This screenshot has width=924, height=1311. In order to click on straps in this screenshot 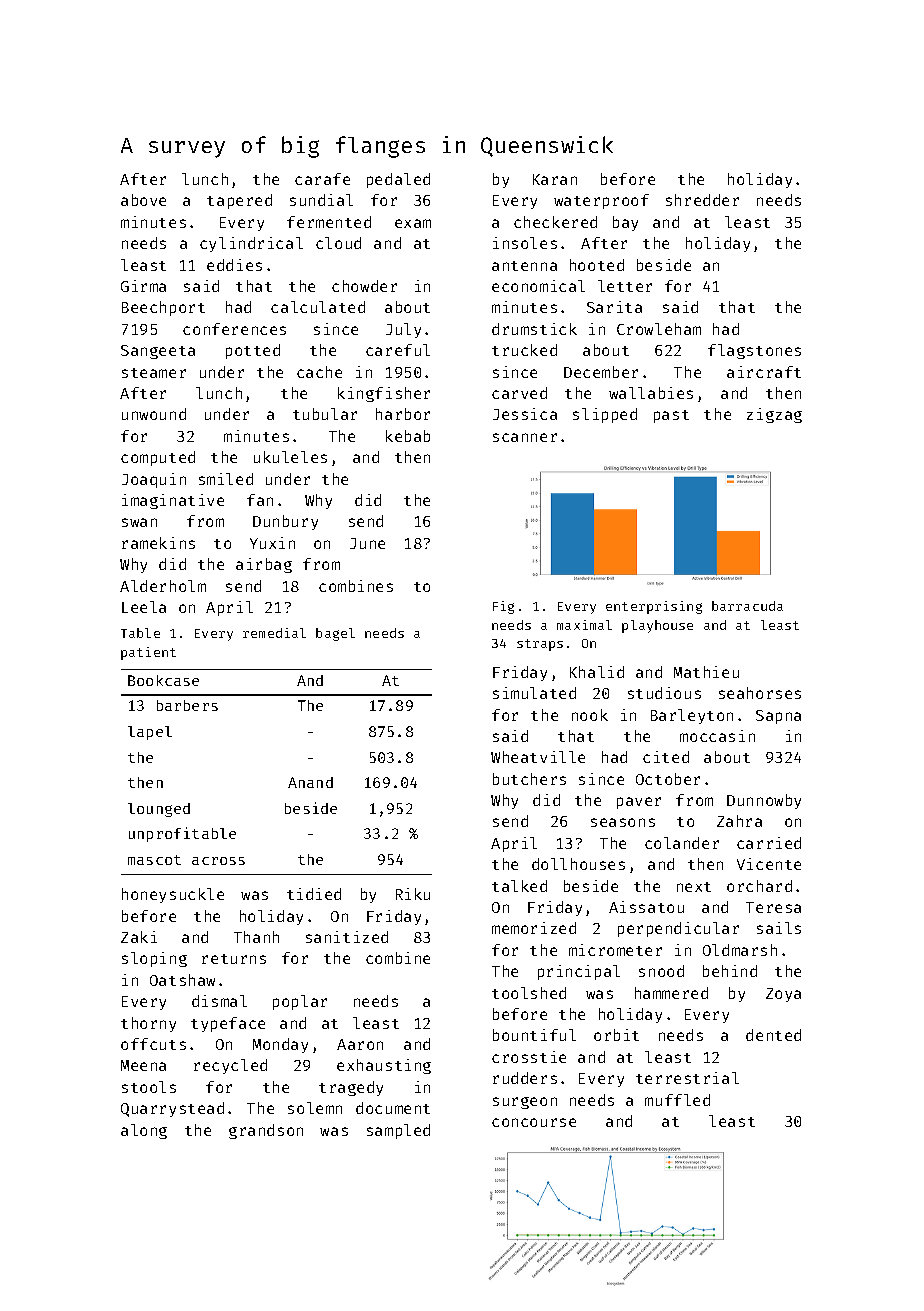, I will do `click(540, 645)`.
